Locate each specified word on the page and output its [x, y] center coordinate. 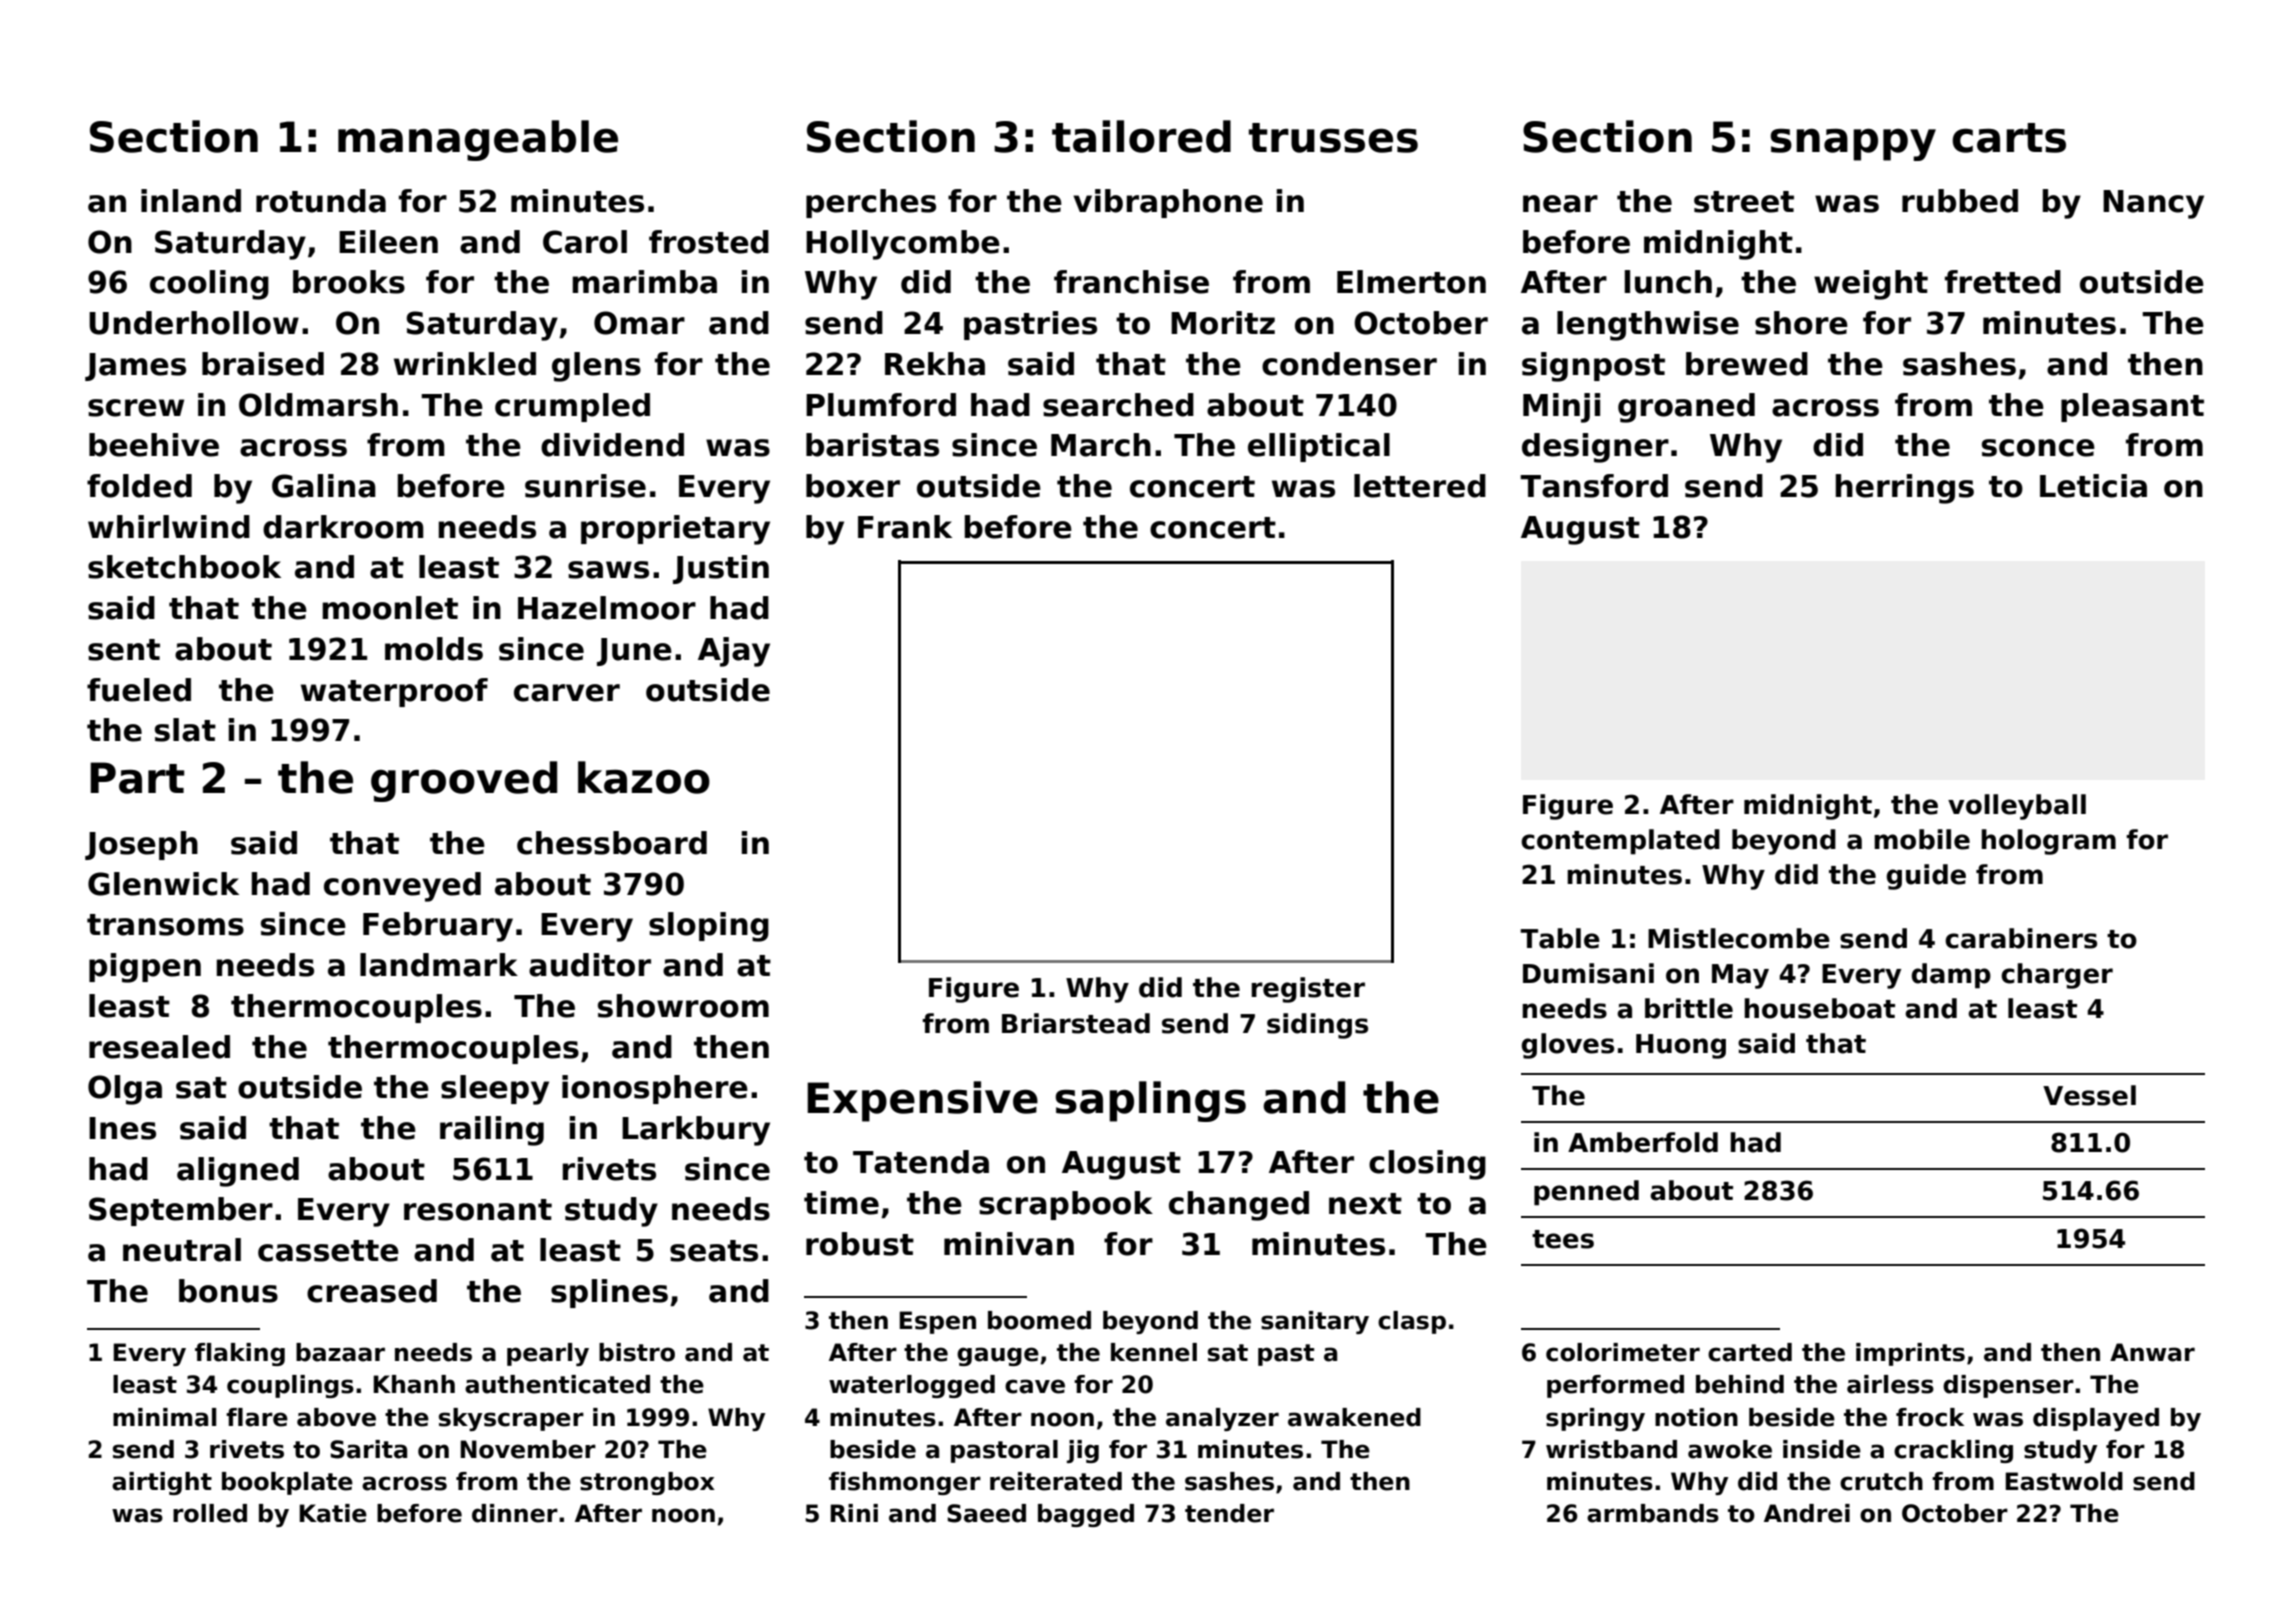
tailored [1141, 136]
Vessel [2089, 1095]
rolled [210, 1513]
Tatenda [921, 1162]
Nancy [2153, 204]
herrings [1904, 489]
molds [434, 649]
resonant [478, 1210]
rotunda [321, 201]
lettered [1420, 486]
